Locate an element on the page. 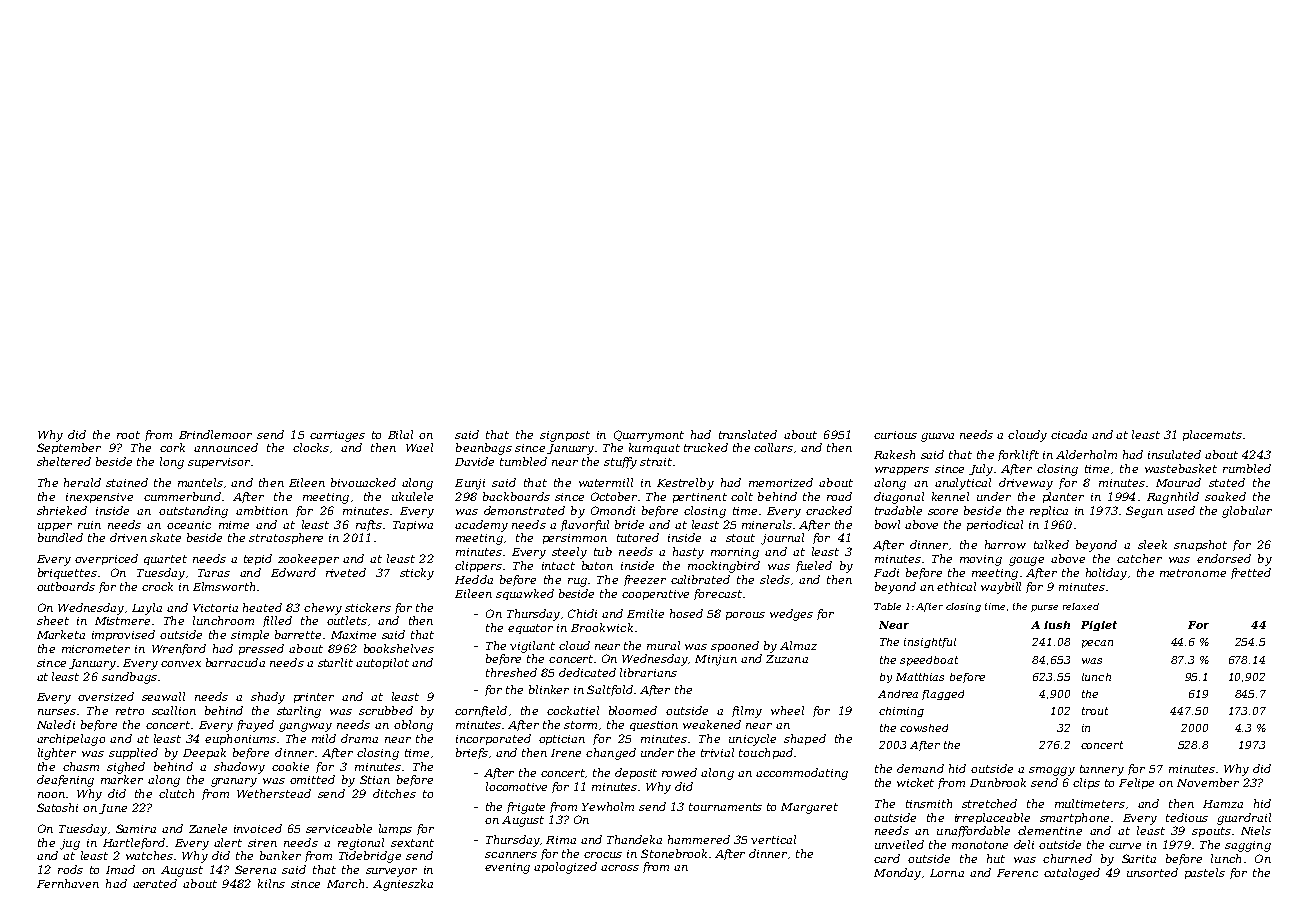 Image resolution: width=1308 pixels, height=924 pixels. lamps is located at coordinates (395, 829).
